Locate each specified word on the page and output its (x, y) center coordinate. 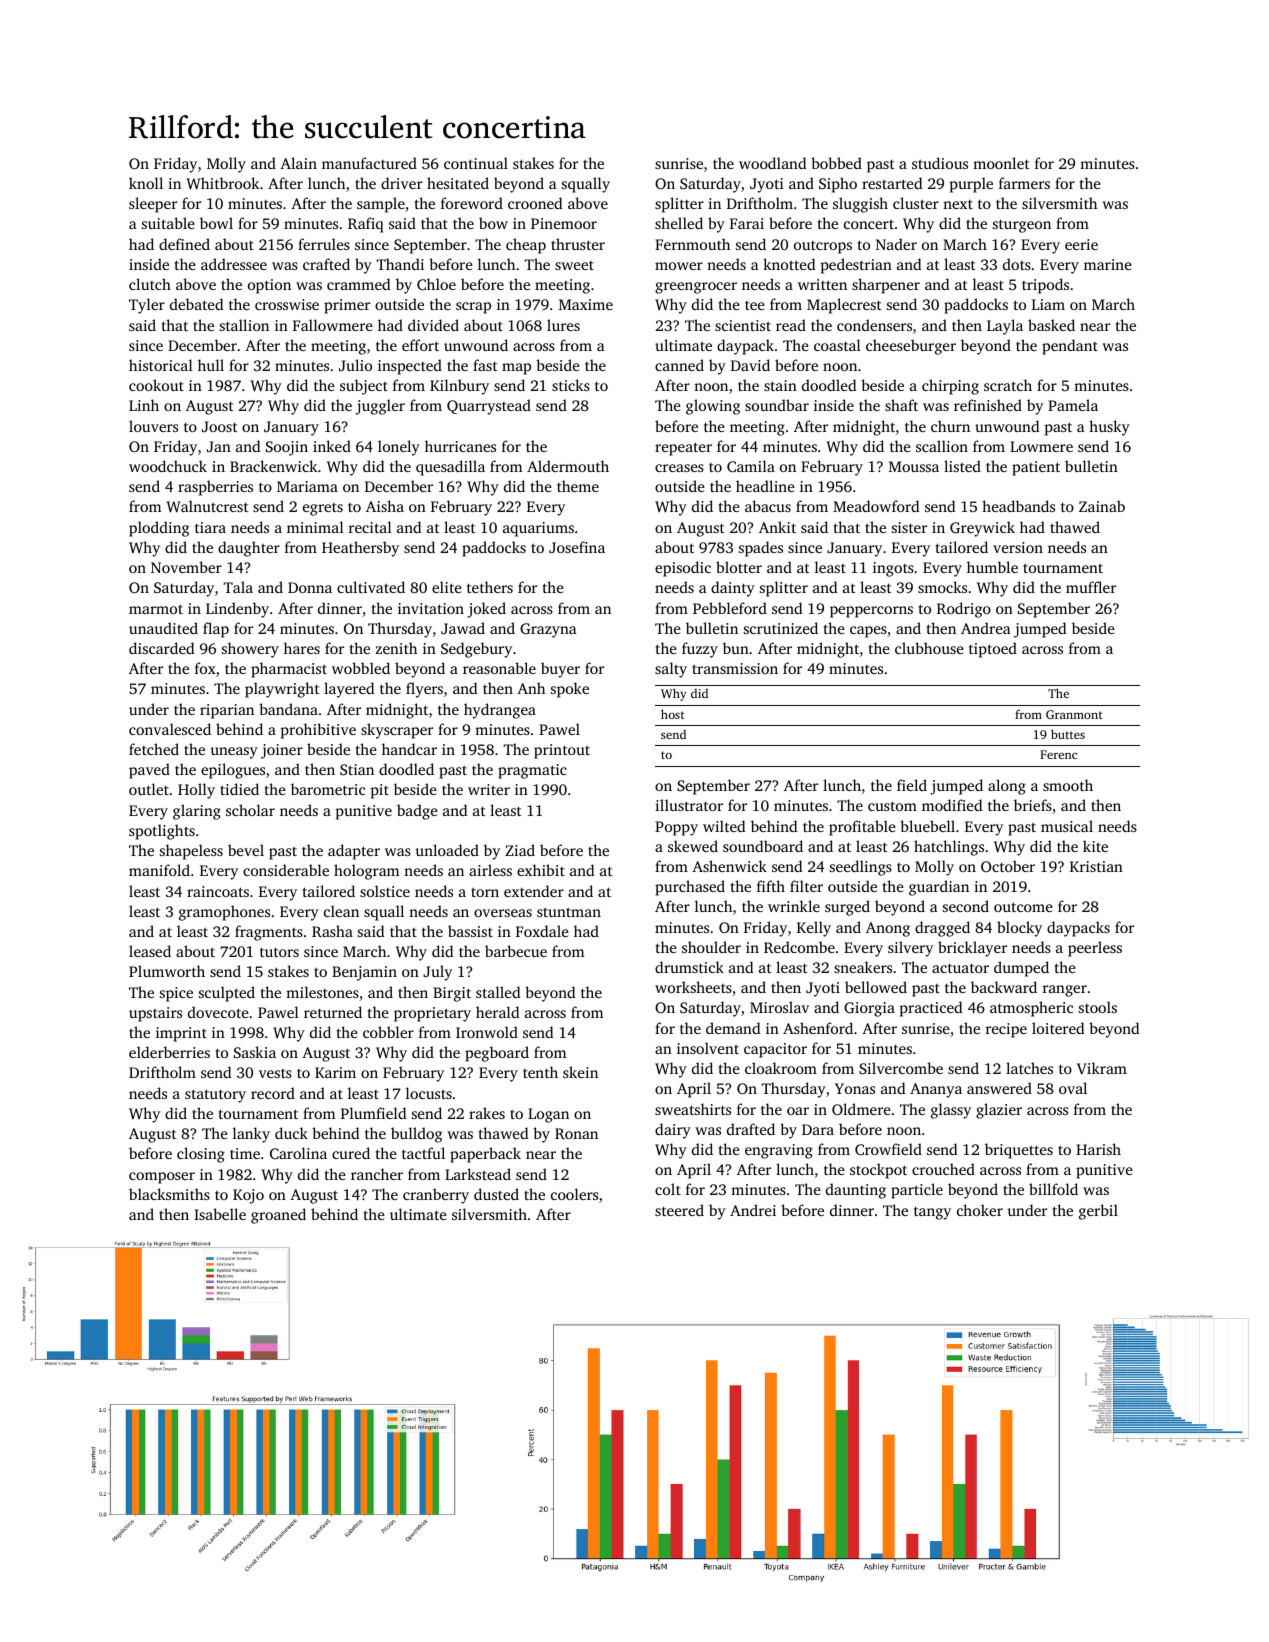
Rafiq (365, 225)
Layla (1005, 327)
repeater (683, 449)
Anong (888, 929)
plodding (159, 529)
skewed (693, 846)
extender (534, 891)
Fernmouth (692, 244)
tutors (279, 952)
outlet (149, 789)
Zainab (1102, 506)
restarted (892, 183)
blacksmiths (169, 1194)
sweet (574, 265)
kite (1095, 846)
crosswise (287, 304)
